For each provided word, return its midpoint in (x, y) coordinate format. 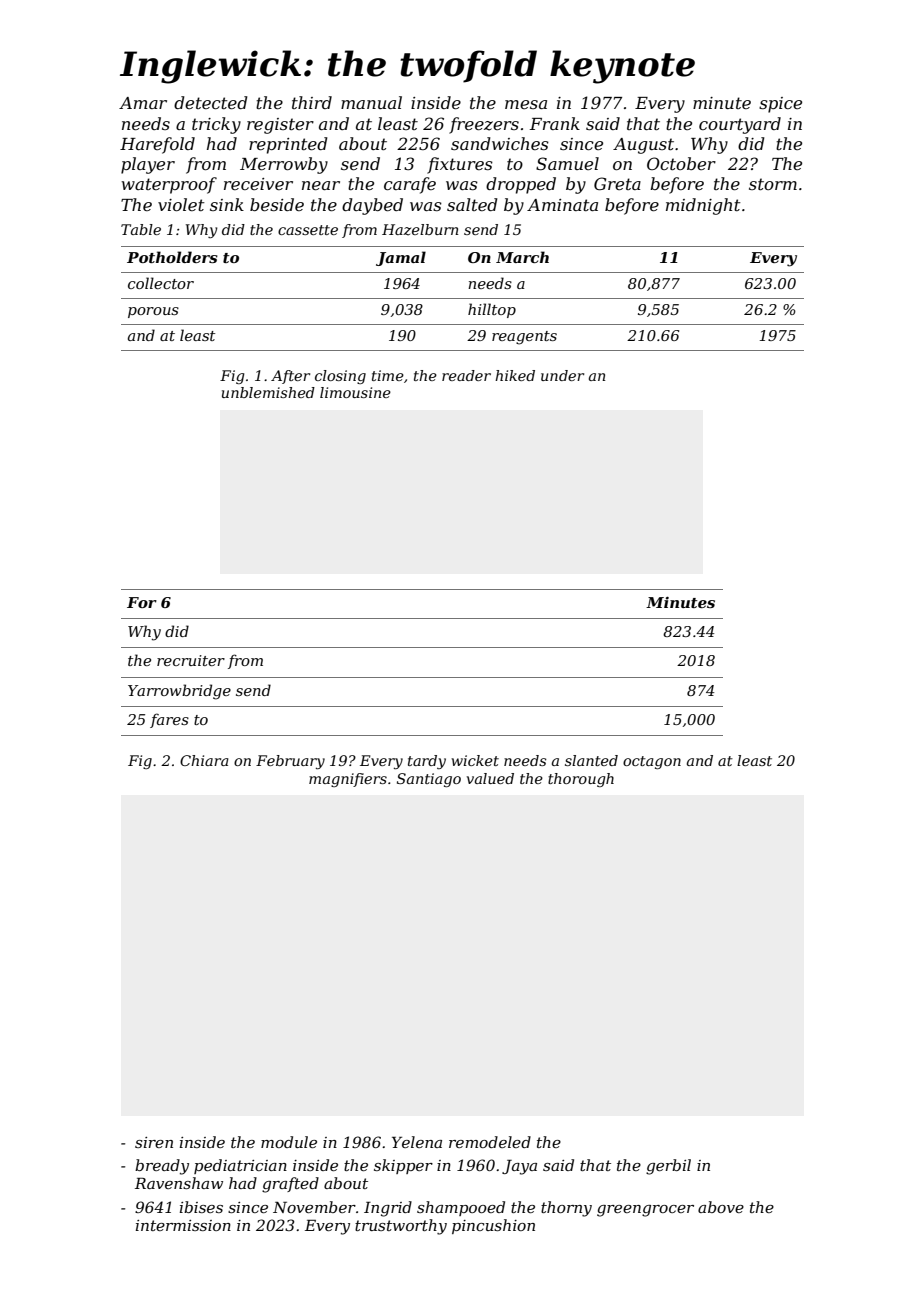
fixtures (460, 165)
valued (490, 778)
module (289, 1142)
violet (181, 204)
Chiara (204, 760)
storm (773, 184)
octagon (652, 762)
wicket (475, 760)
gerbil (668, 1167)
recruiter (191, 660)
